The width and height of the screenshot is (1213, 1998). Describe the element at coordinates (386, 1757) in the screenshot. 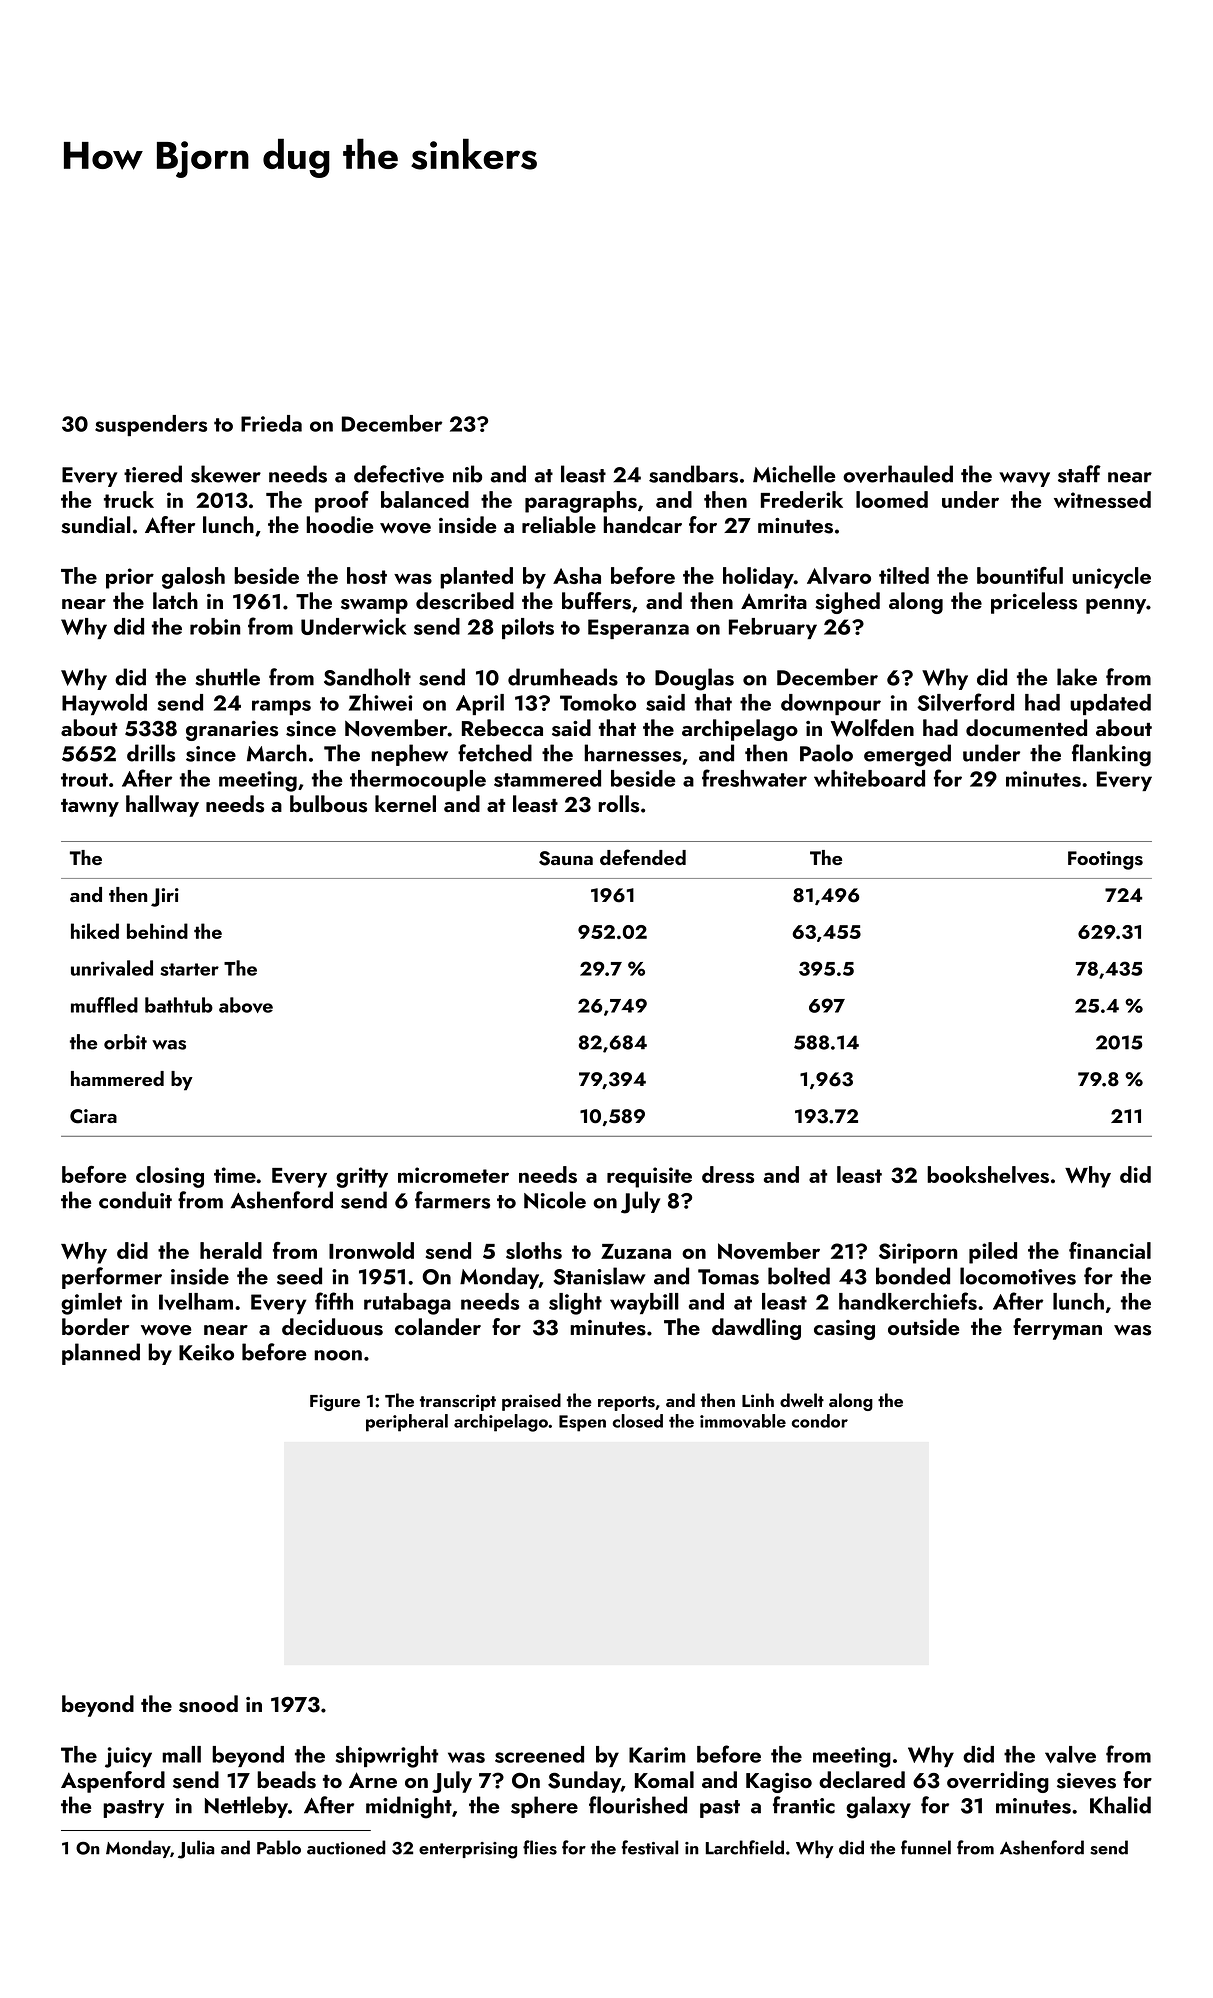

I see `shipwright` at that location.
